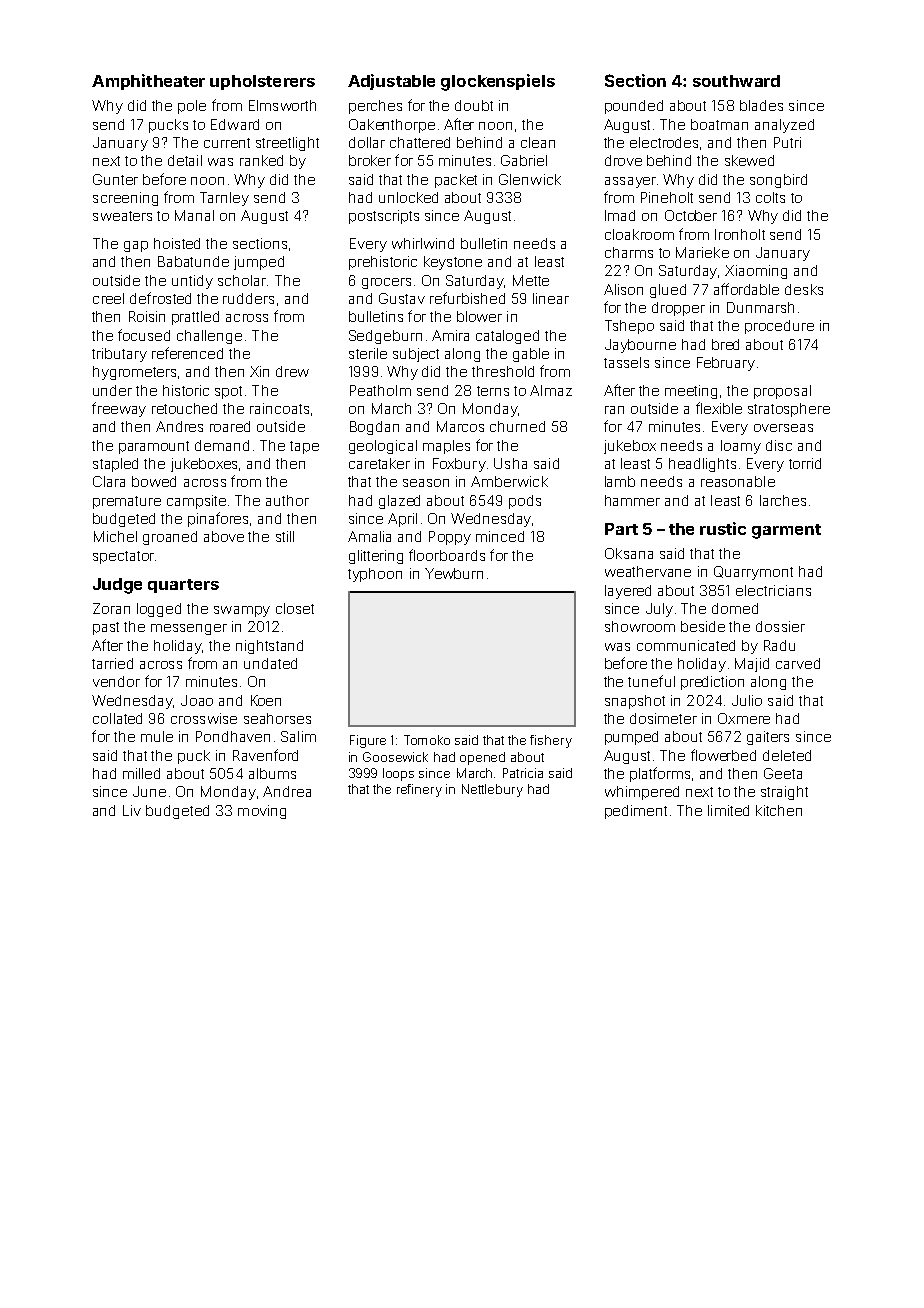  I want to click on gable, so click(531, 355).
